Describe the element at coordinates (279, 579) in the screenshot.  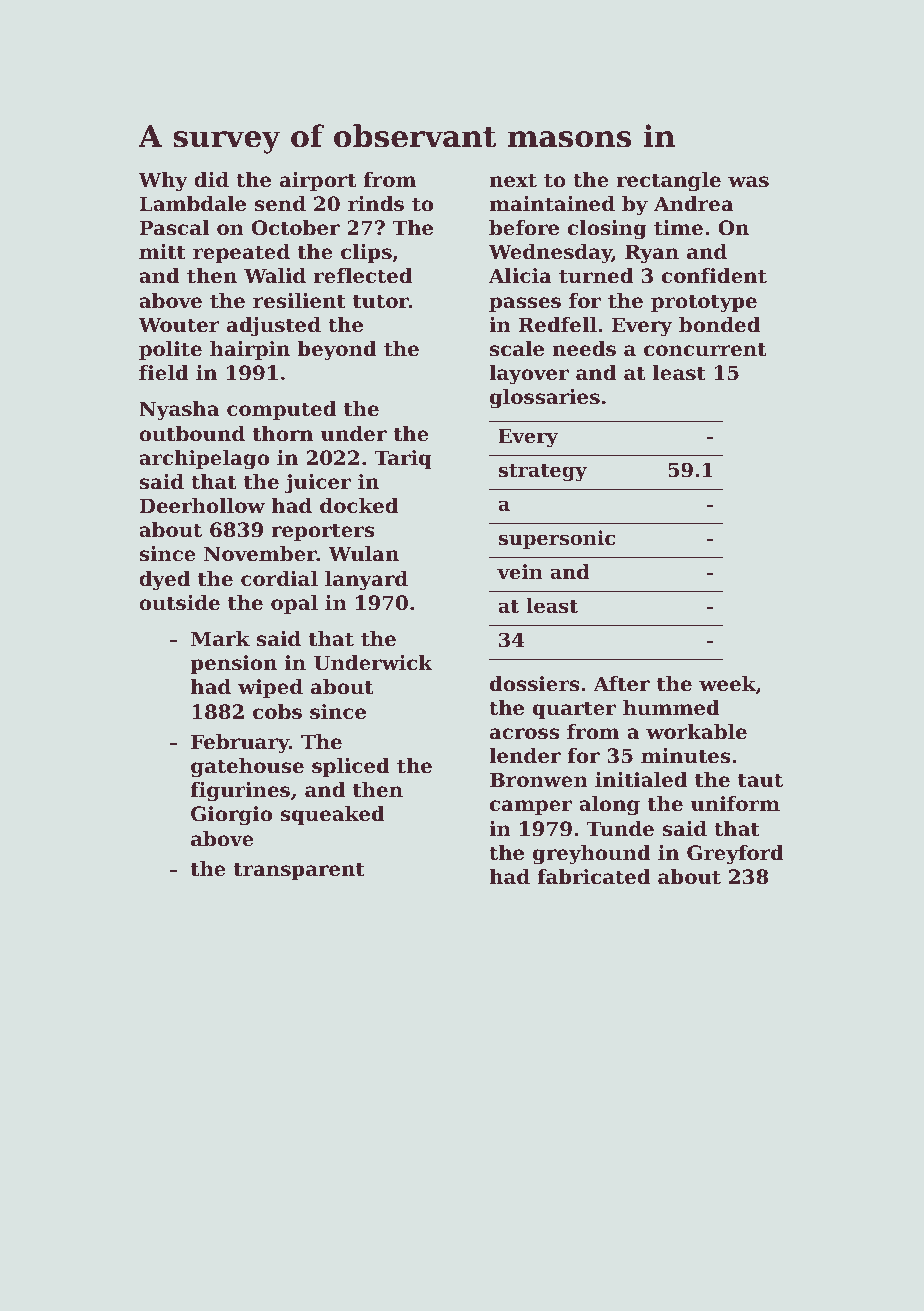
I see `cordial` at that location.
